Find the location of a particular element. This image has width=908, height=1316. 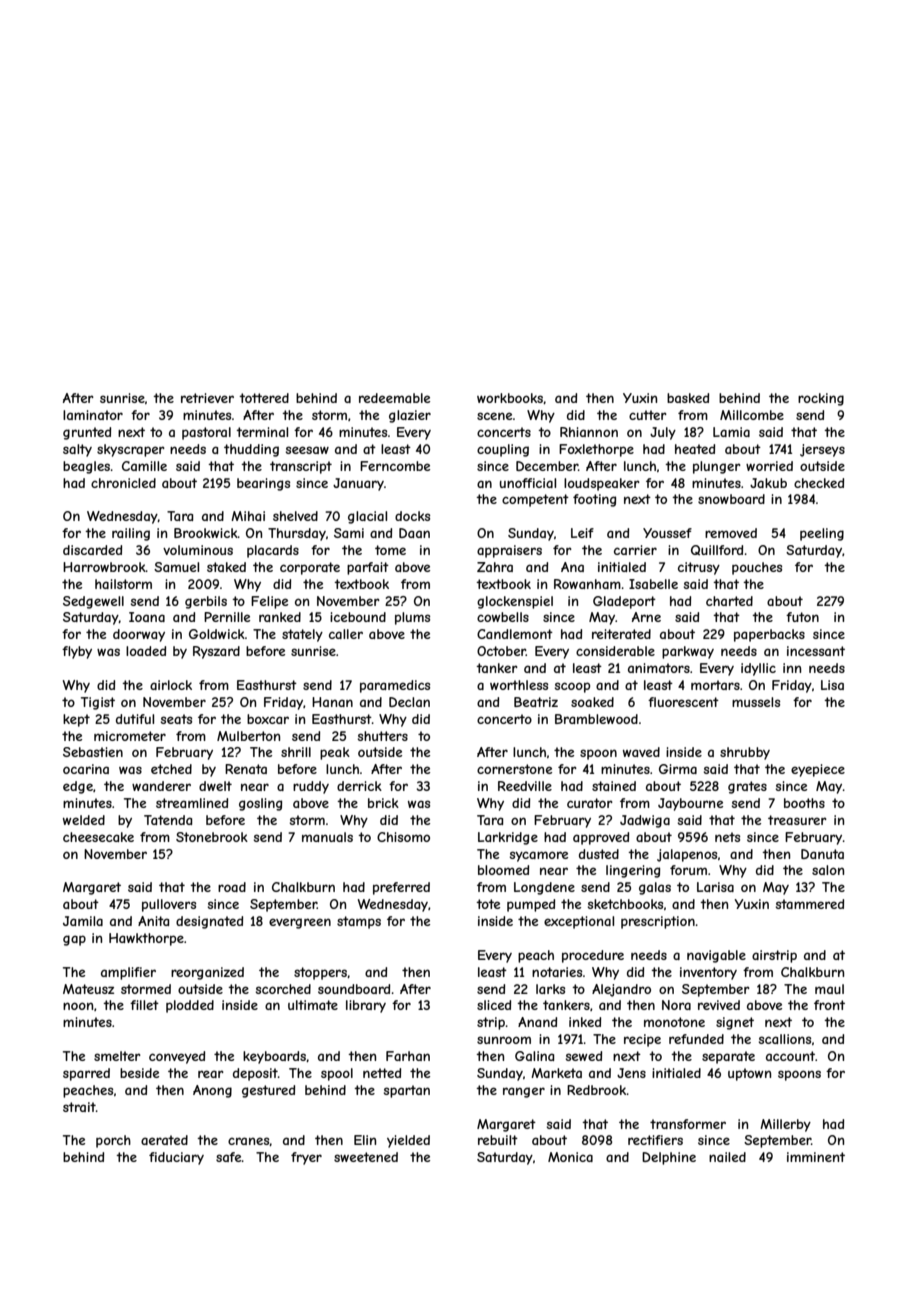

reorganized is located at coordinates (207, 973).
